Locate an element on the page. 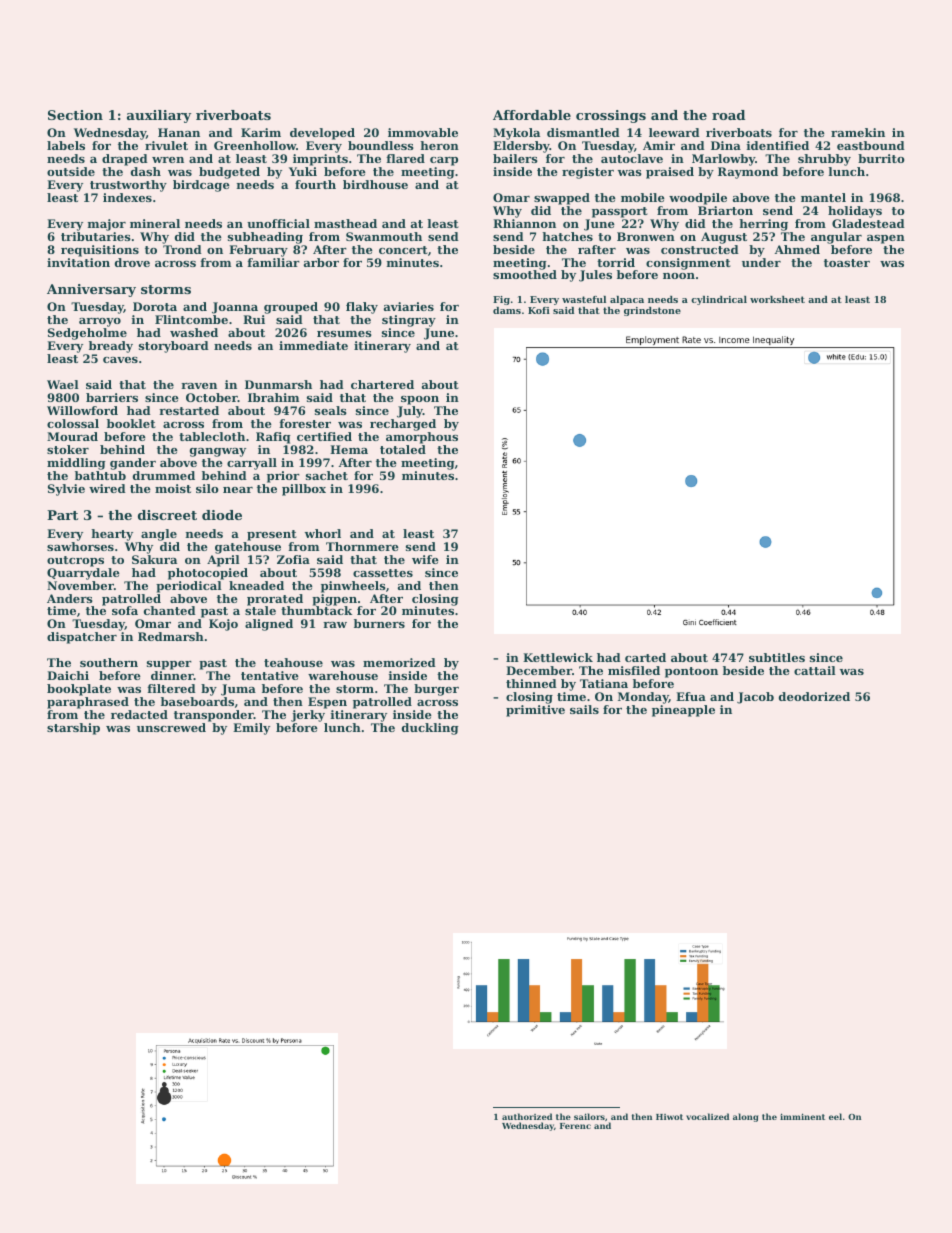  authorized is located at coordinates (527, 1116).
